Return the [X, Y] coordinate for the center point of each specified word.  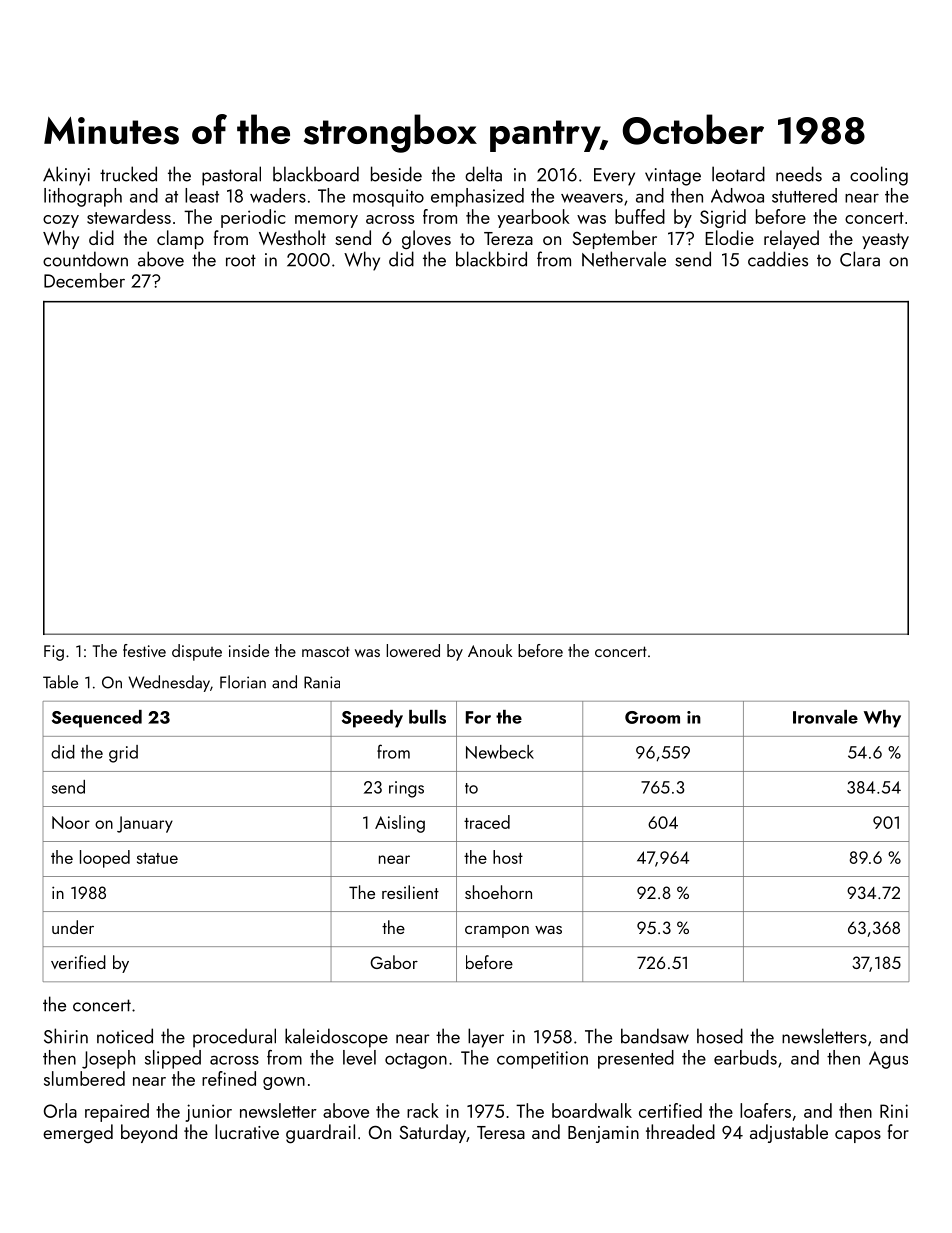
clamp [180, 239]
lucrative [247, 1131]
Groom [652, 717]
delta [483, 174]
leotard [738, 174]
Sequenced [97, 719]
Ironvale [825, 717]
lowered [413, 650]
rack [423, 1110]
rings [406, 789]
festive [144, 650]
